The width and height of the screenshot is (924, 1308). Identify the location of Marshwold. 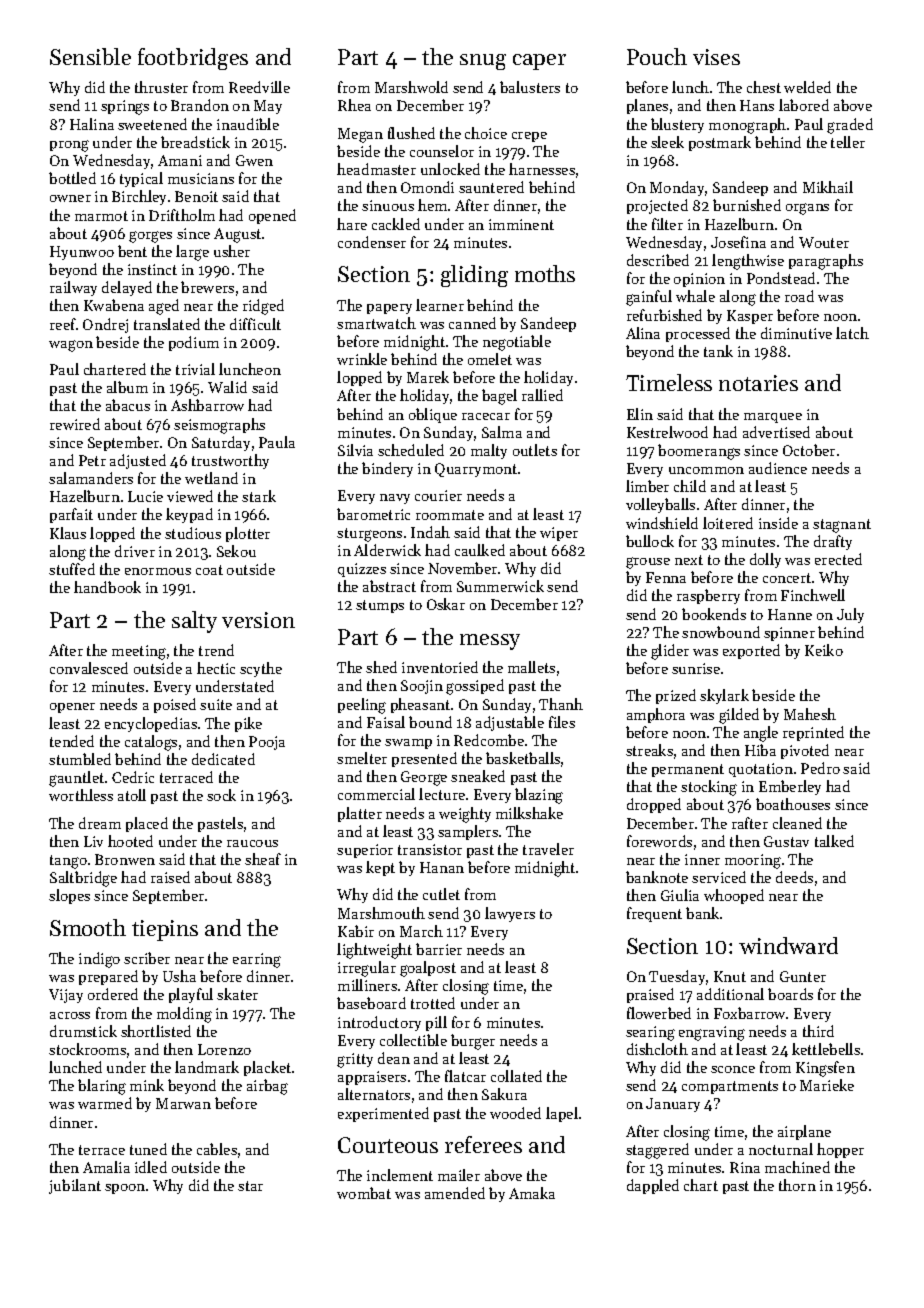
(411, 87).
